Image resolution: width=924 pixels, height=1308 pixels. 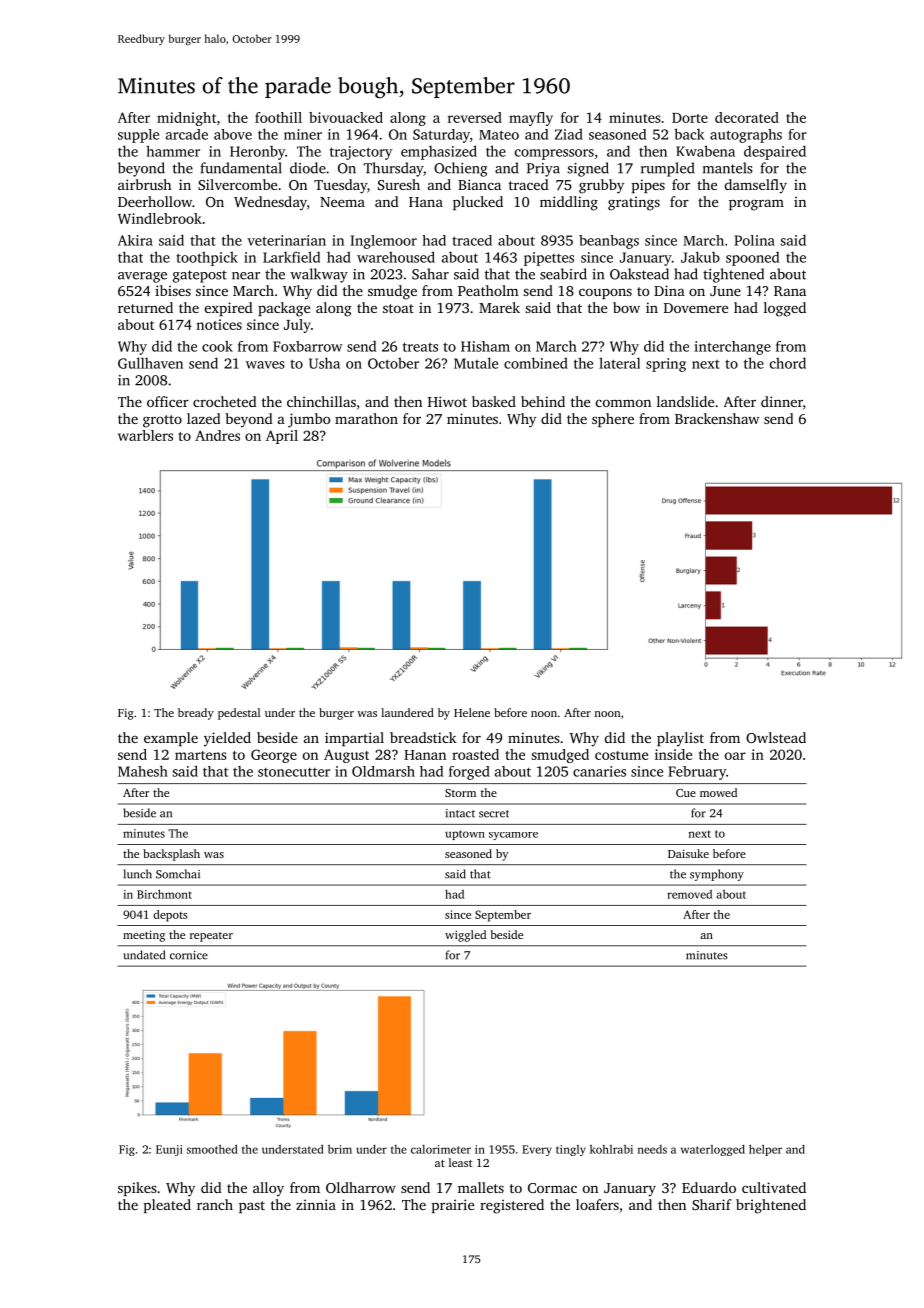 I want to click on Eunji, so click(x=169, y=1150).
